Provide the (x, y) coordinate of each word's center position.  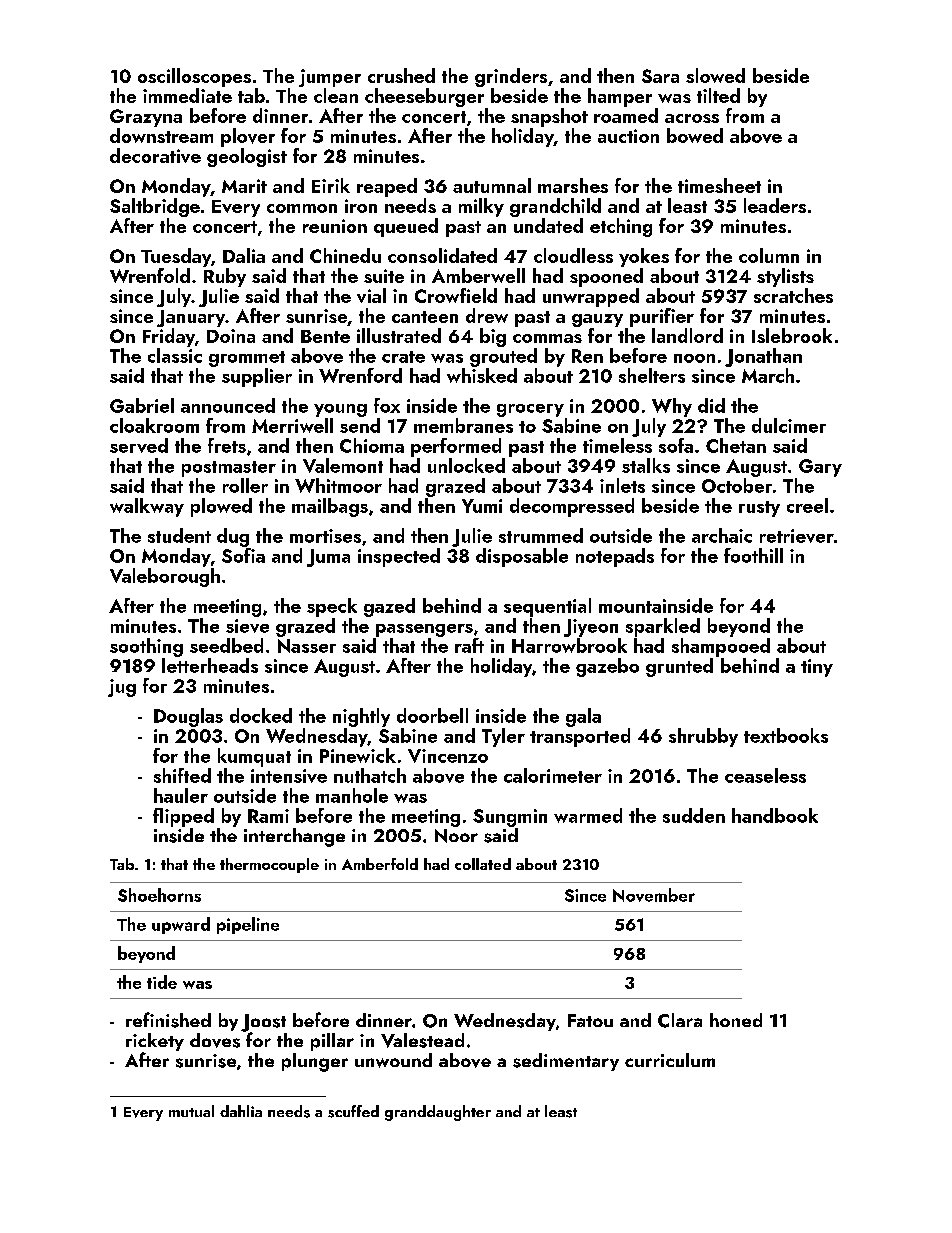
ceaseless (765, 775)
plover (248, 137)
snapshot (549, 117)
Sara (660, 76)
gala (583, 717)
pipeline (248, 925)
